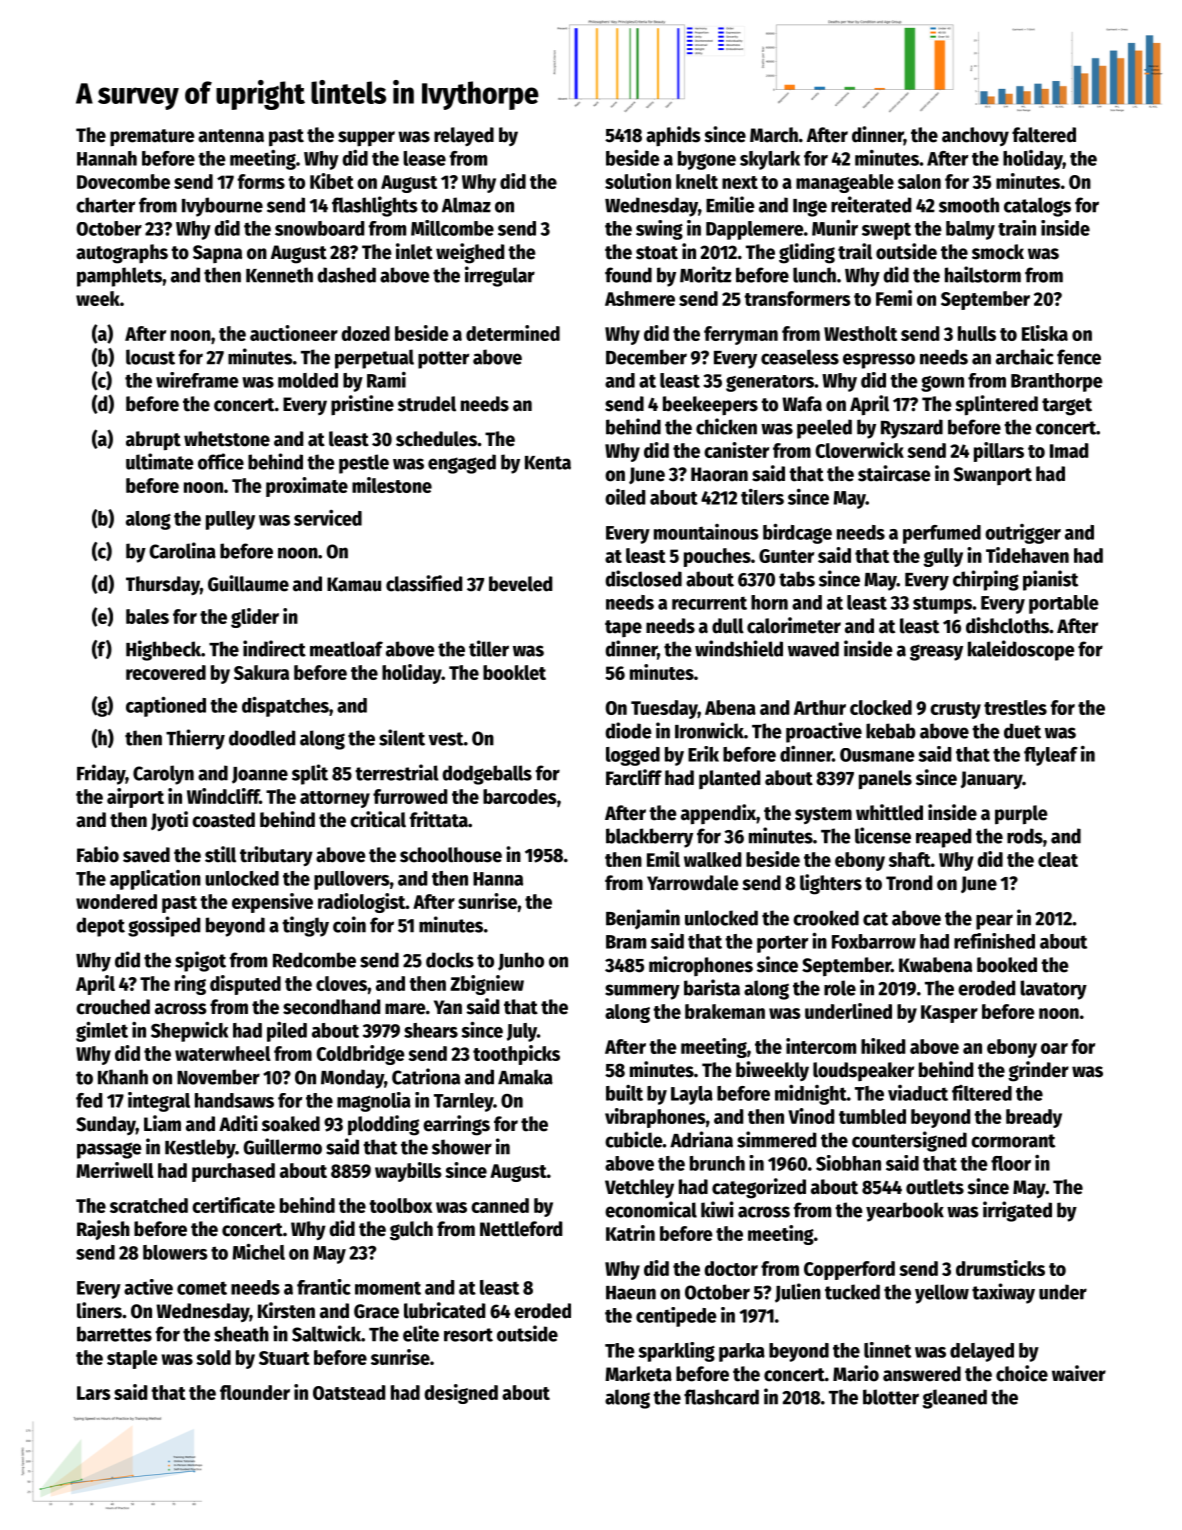  Describe the element at coordinates (936, 652) in the page. I see `greasy` at that location.
